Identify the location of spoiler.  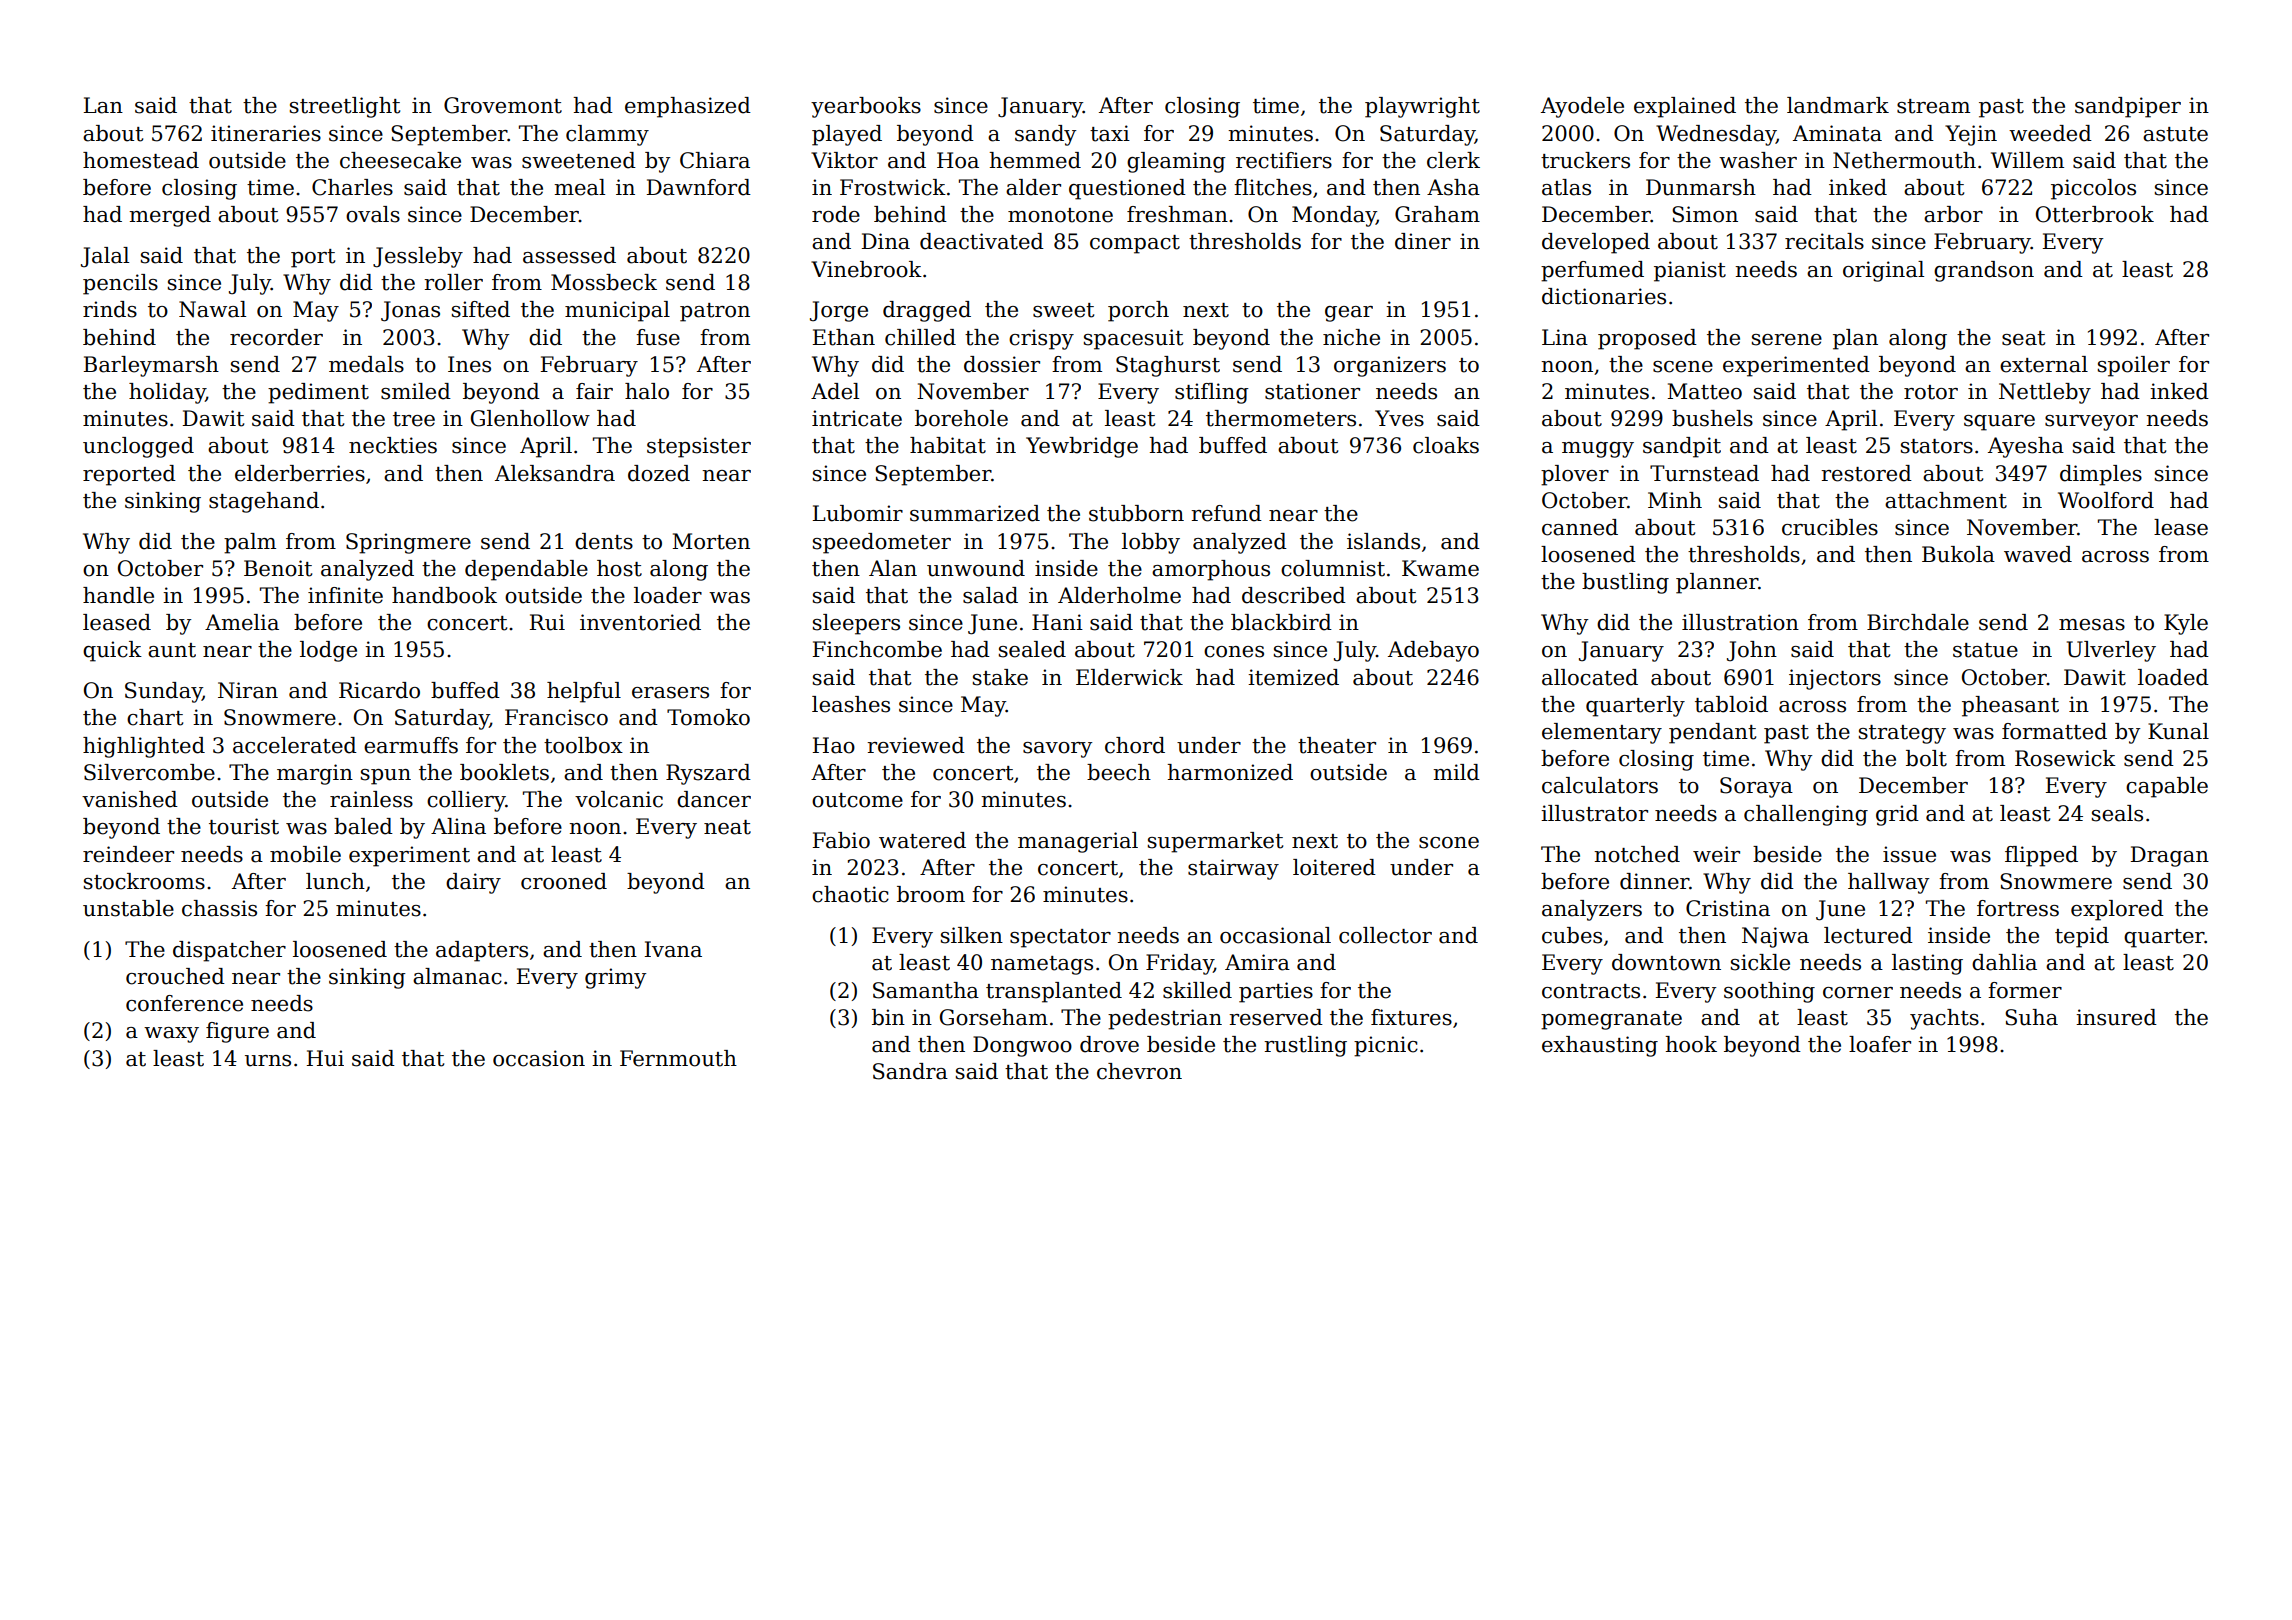
(2134, 366).
